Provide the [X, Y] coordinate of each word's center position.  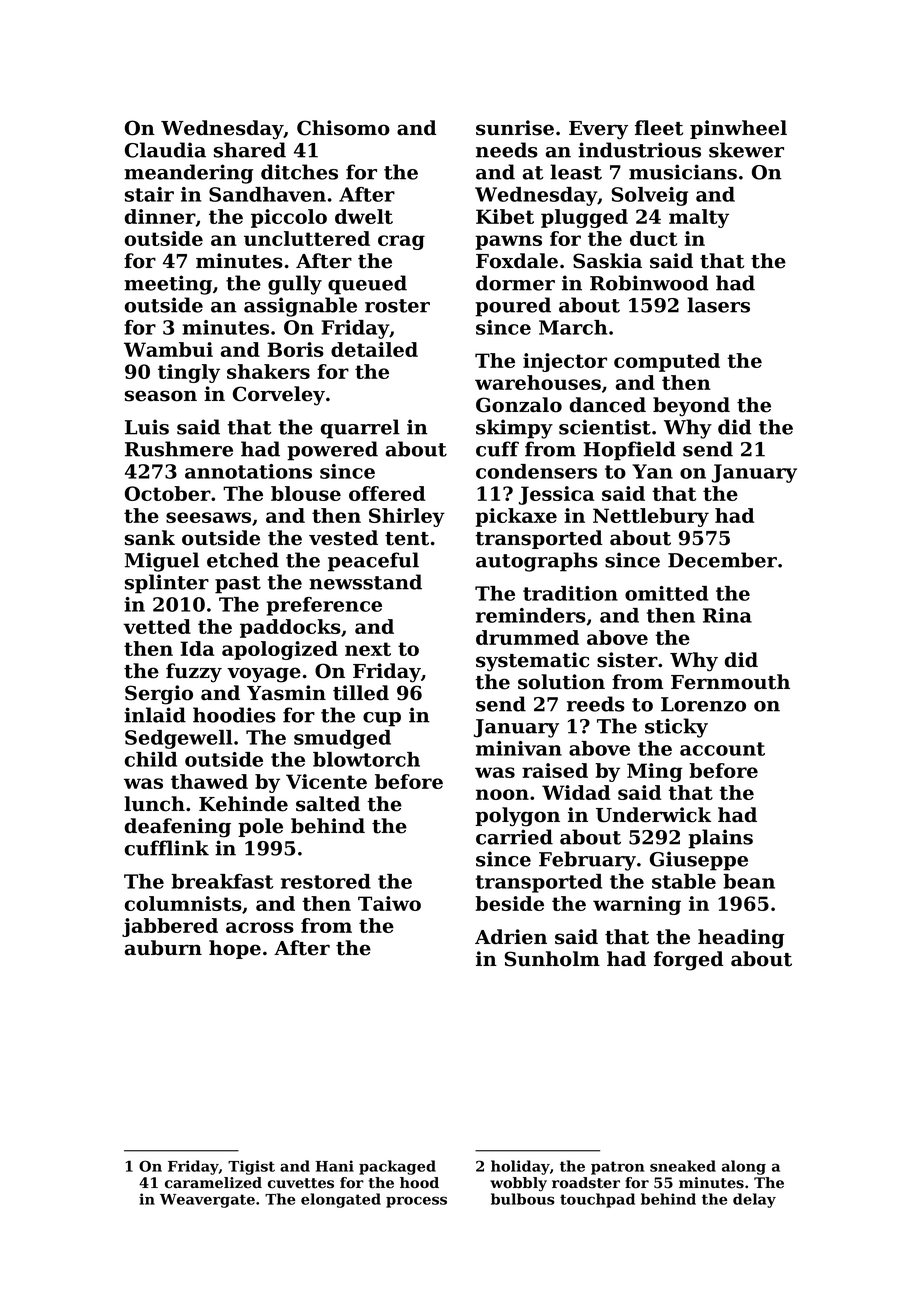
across [260, 927]
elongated [341, 1200]
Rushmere [179, 449]
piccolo [289, 218]
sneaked [683, 1166]
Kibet [505, 216]
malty [699, 218]
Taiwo [389, 903]
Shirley [407, 517]
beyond [691, 407]
